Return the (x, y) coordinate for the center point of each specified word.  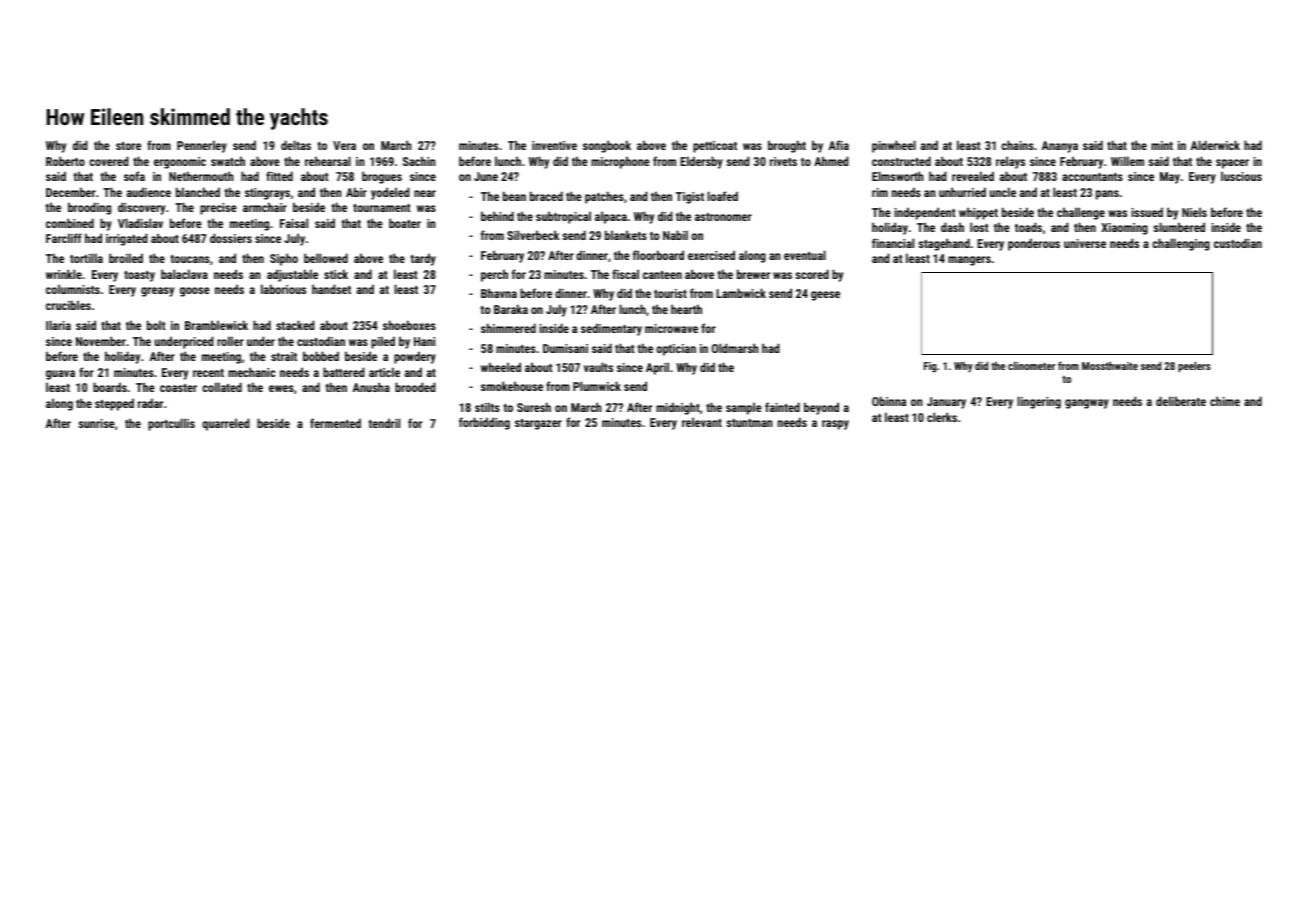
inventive (554, 145)
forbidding (484, 423)
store (128, 146)
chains (1017, 145)
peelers (1194, 367)
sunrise (96, 423)
